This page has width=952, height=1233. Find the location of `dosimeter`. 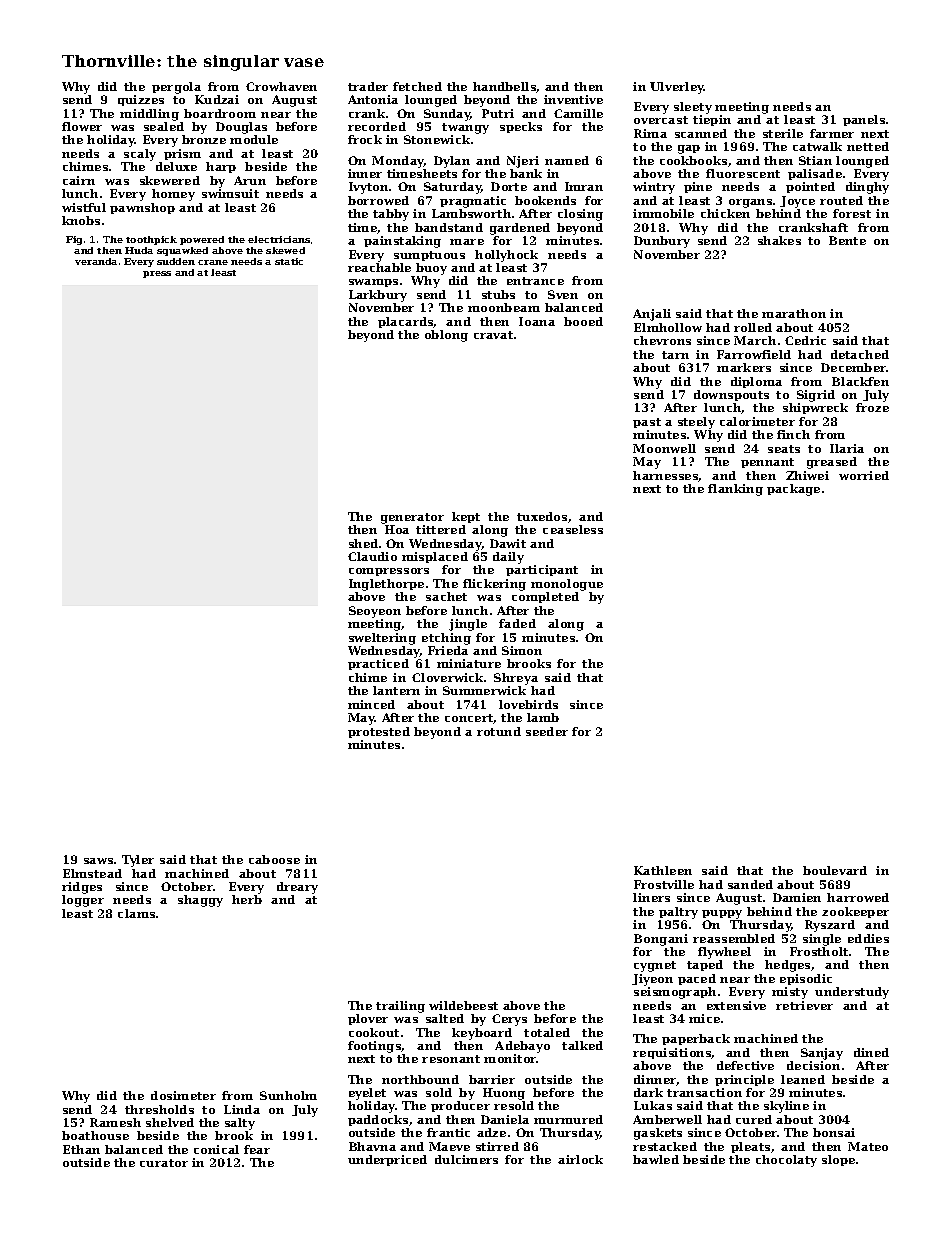

dosimeter is located at coordinates (183, 1095).
